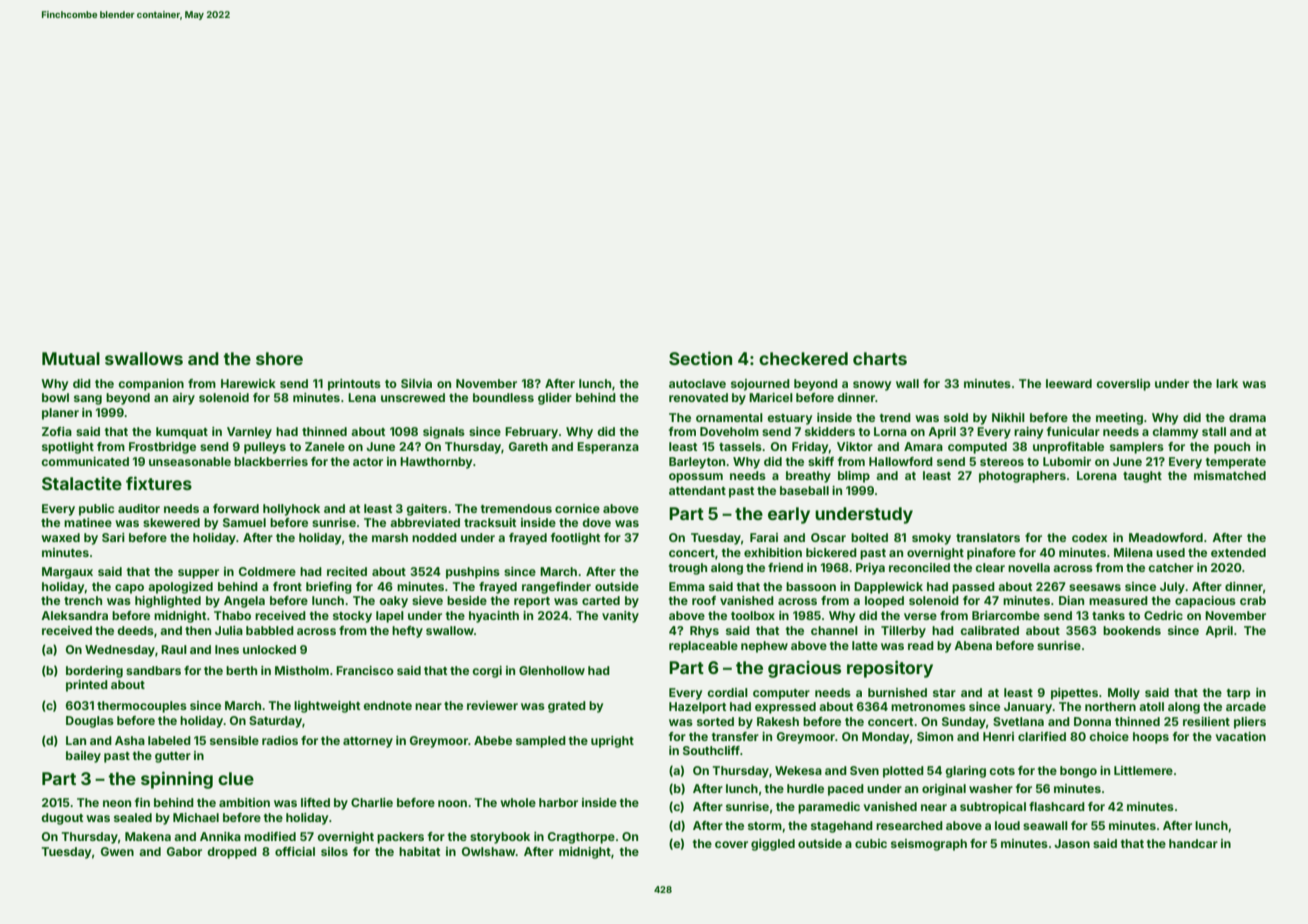  What do you see at coordinates (700, 358) in the screenshot?
I see `Section` at bounding box center [700, 358].
